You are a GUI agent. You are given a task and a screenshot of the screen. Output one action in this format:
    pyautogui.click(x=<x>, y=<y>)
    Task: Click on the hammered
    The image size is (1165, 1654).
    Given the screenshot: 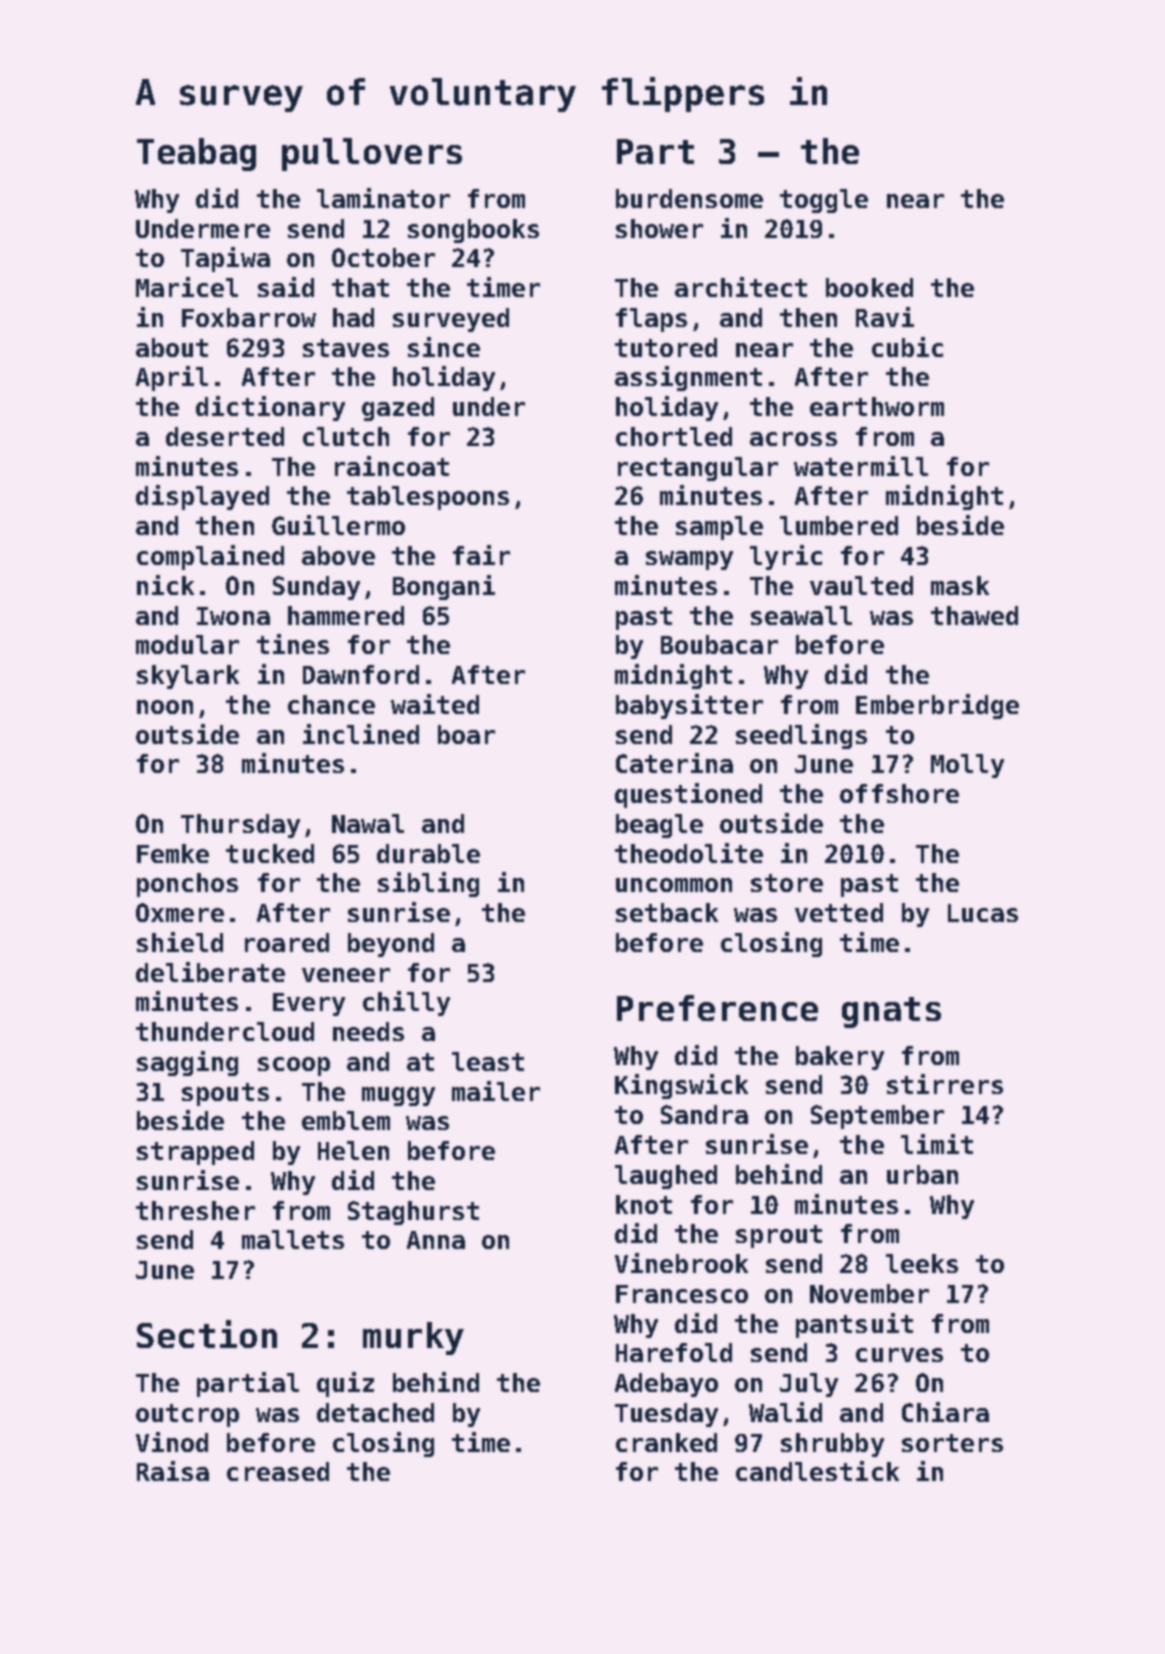 What is the action you would take?
    pyautogui.click(x=346, y=615)
